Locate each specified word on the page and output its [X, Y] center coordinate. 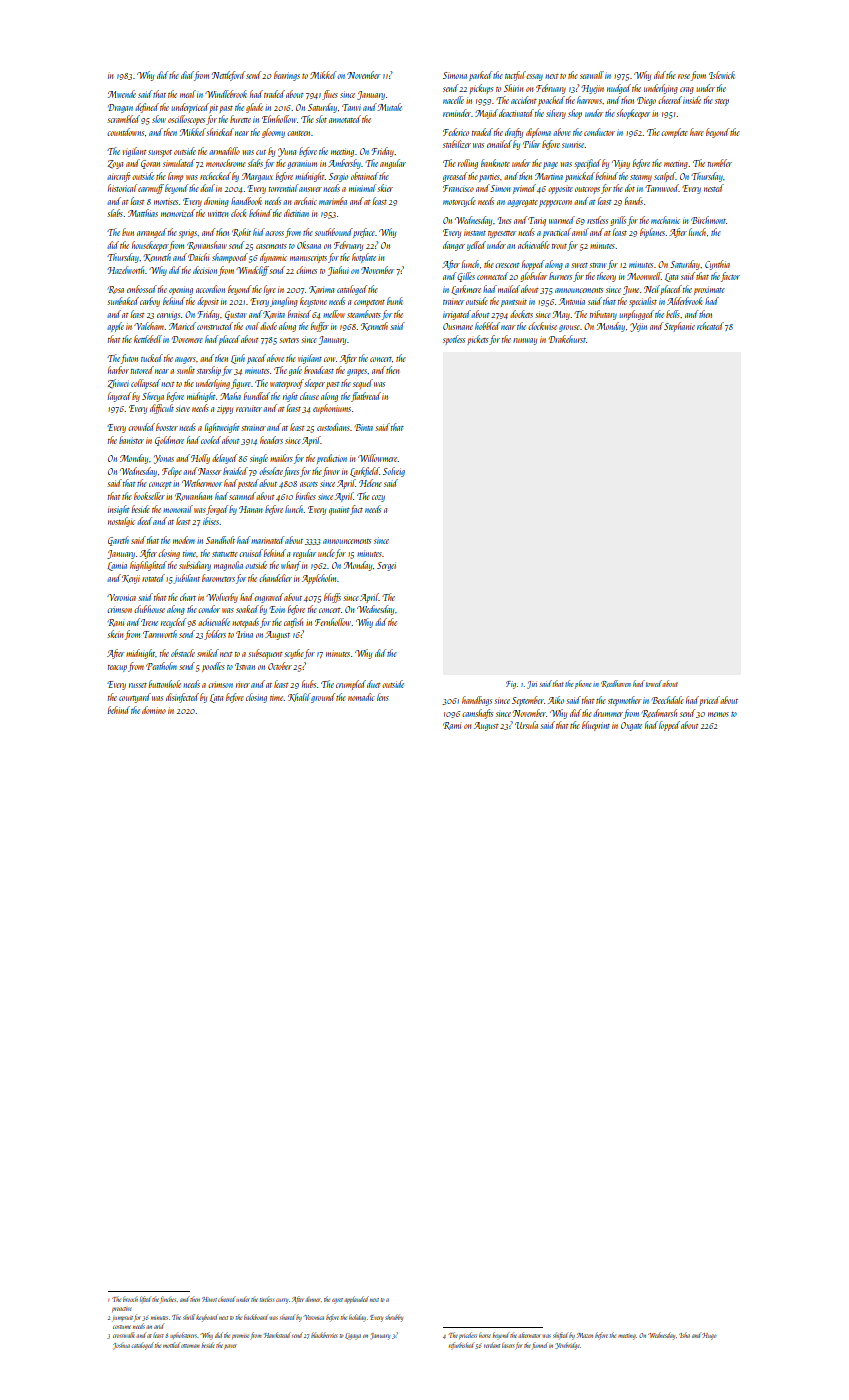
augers [185, 360]
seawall [592, 75]
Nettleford [228, 76]
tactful [515, 76]
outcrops [587, 190]
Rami [452, 726]
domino [154, 710]
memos [718, 714]
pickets [477, 340]
